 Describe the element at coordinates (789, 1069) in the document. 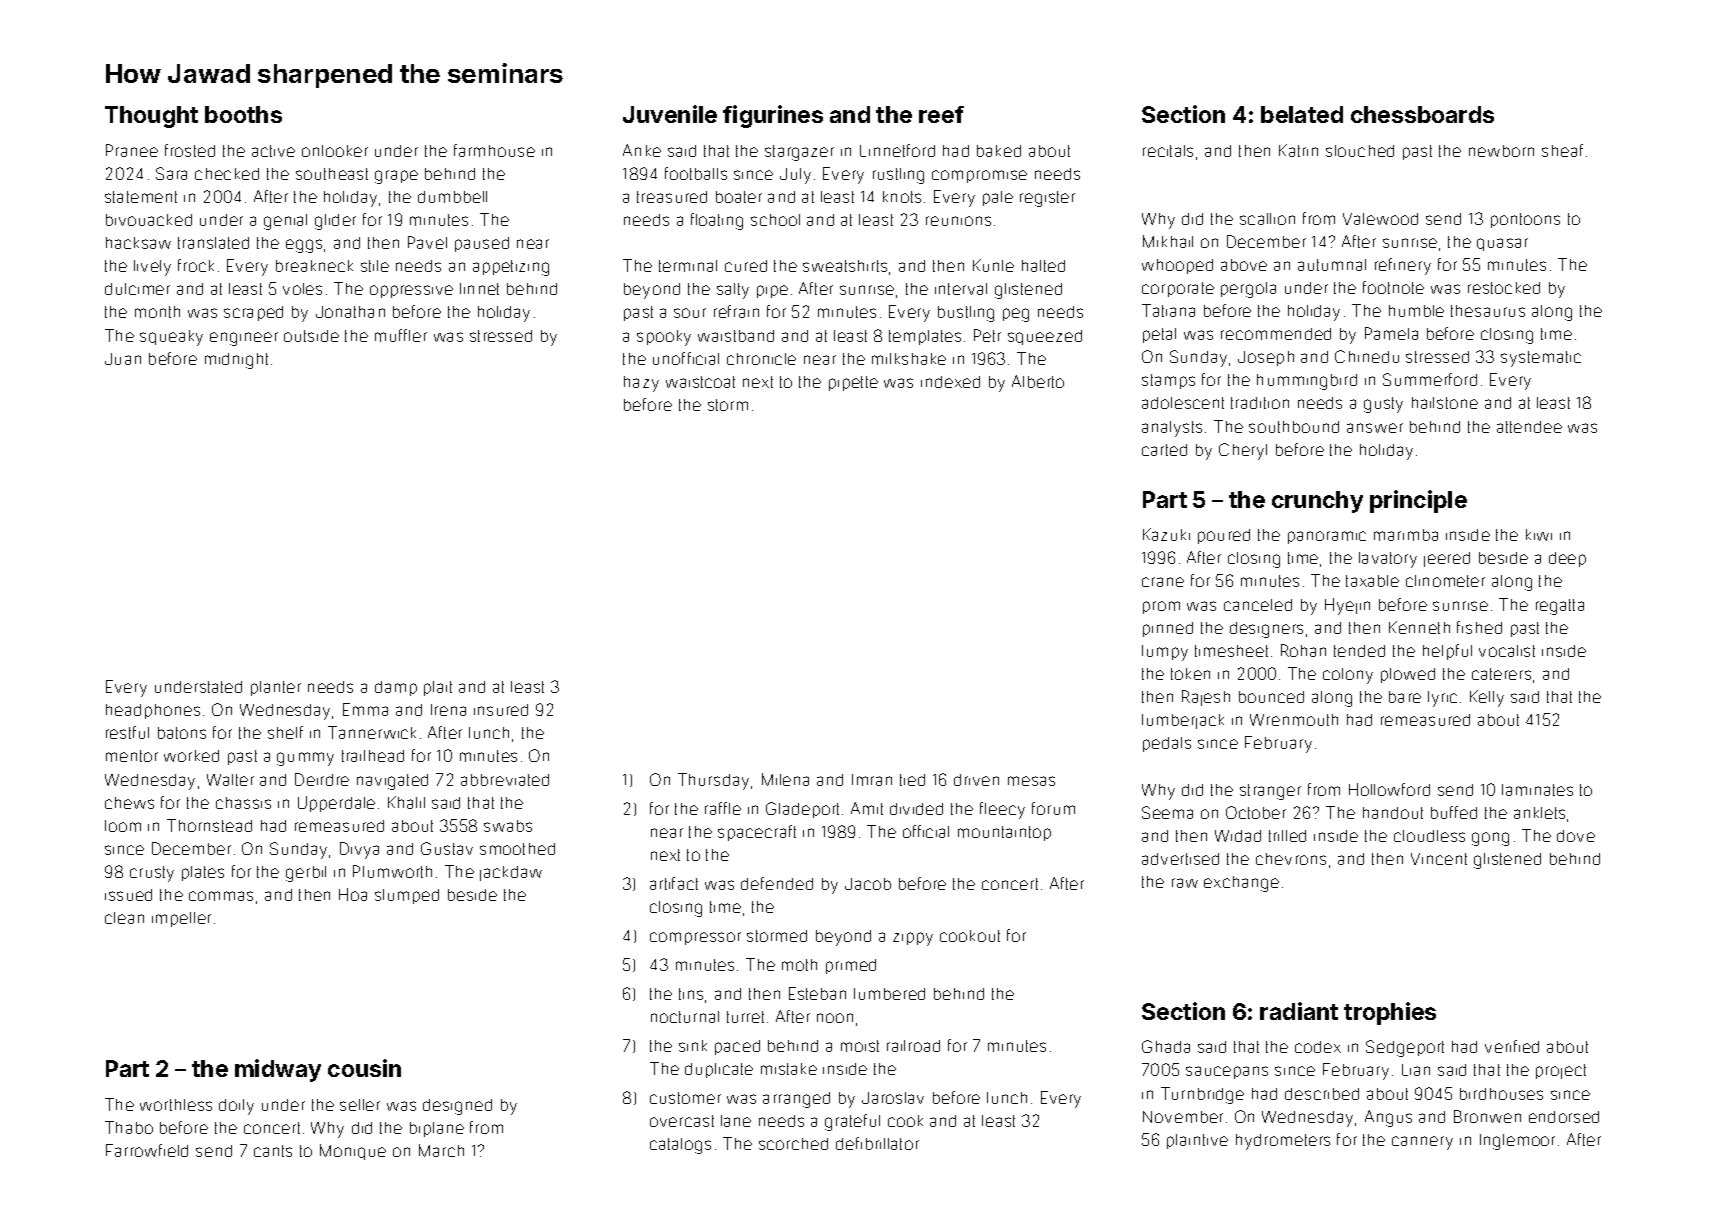

I see `mistake` at that location.
